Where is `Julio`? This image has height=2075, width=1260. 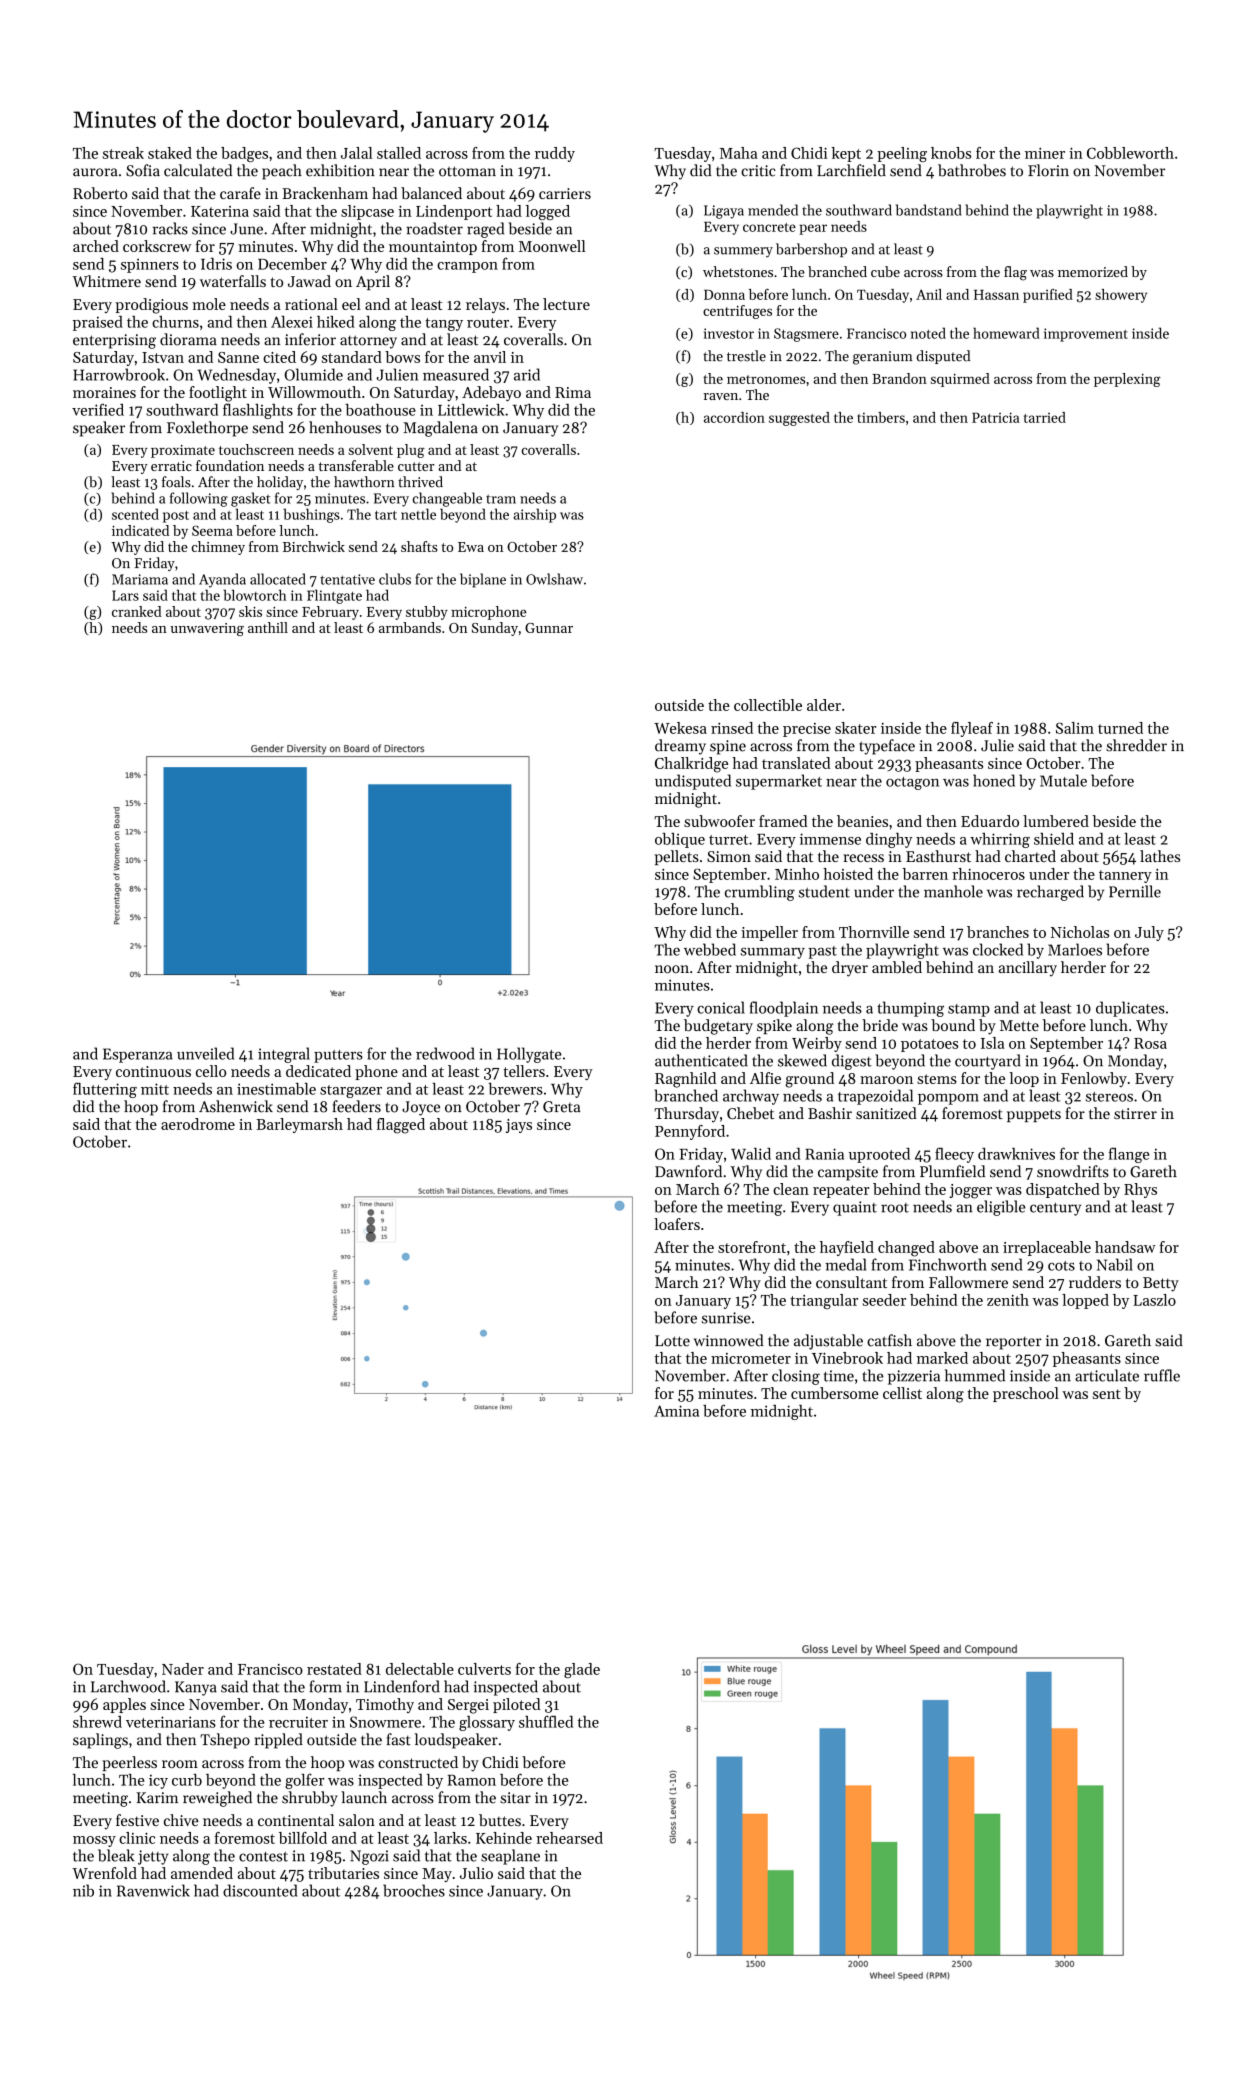
Julio is located at coordinates (476, 1873).
